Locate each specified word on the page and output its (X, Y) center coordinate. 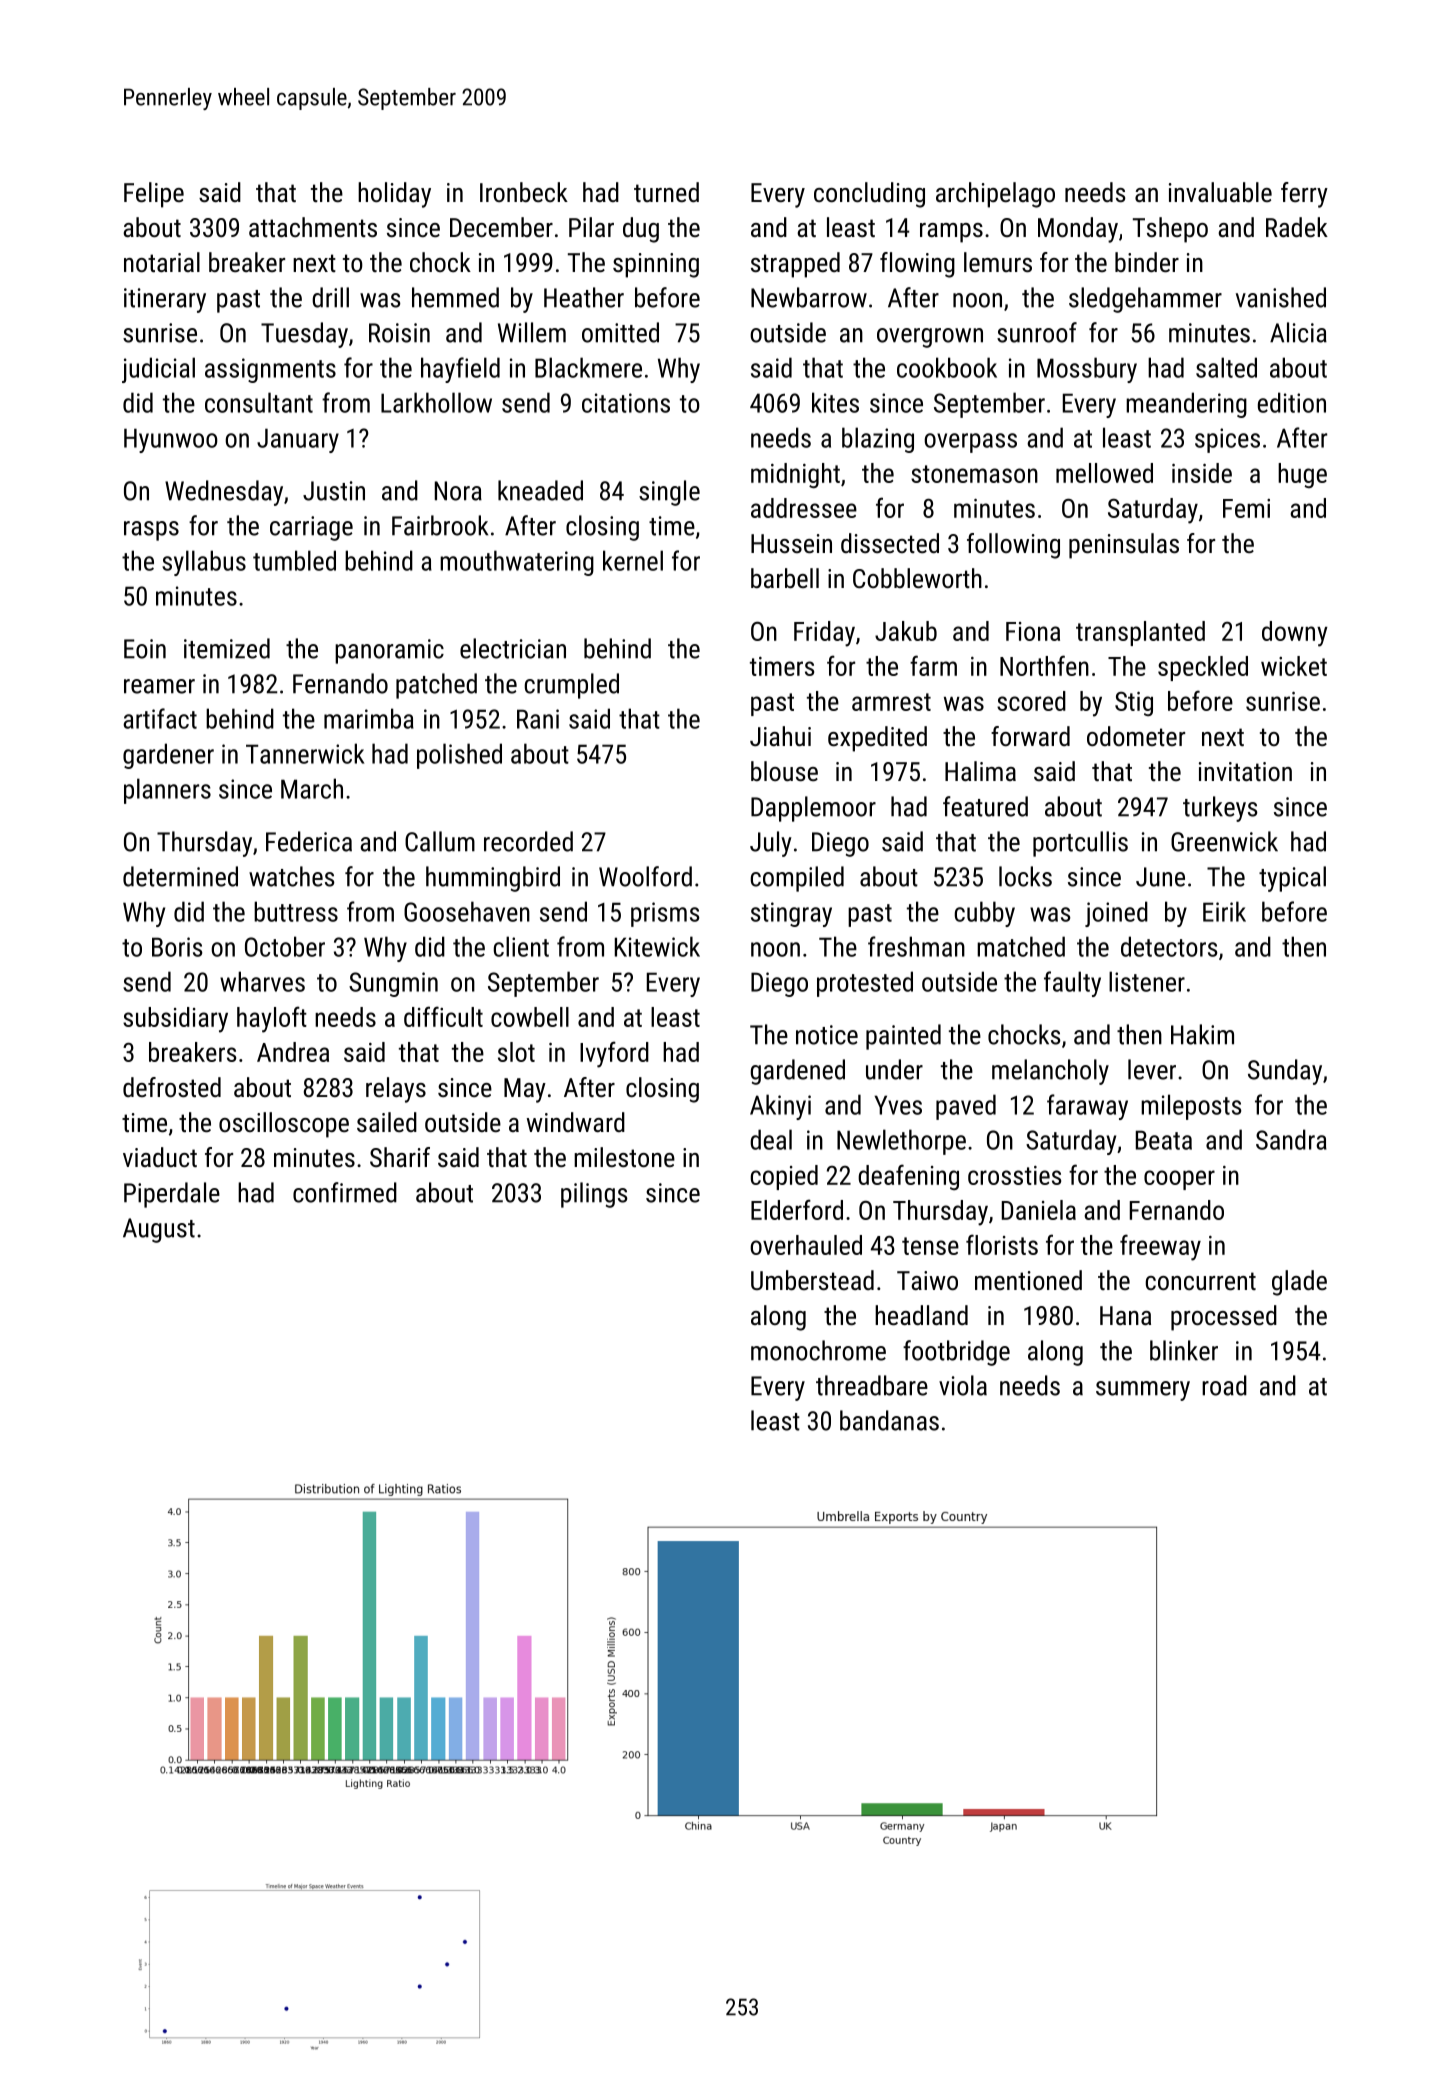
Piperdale (172, 1195)
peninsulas (1124, 546)
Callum (440, 841)
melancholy (1050, 1072)
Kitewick (657, 946)
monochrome (818, 1350)
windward (576, 1122)
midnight (795, 475)
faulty (1072, 984)
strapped (795, 265)
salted (1226, 367)
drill (330, 297)
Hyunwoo (171, 440)
